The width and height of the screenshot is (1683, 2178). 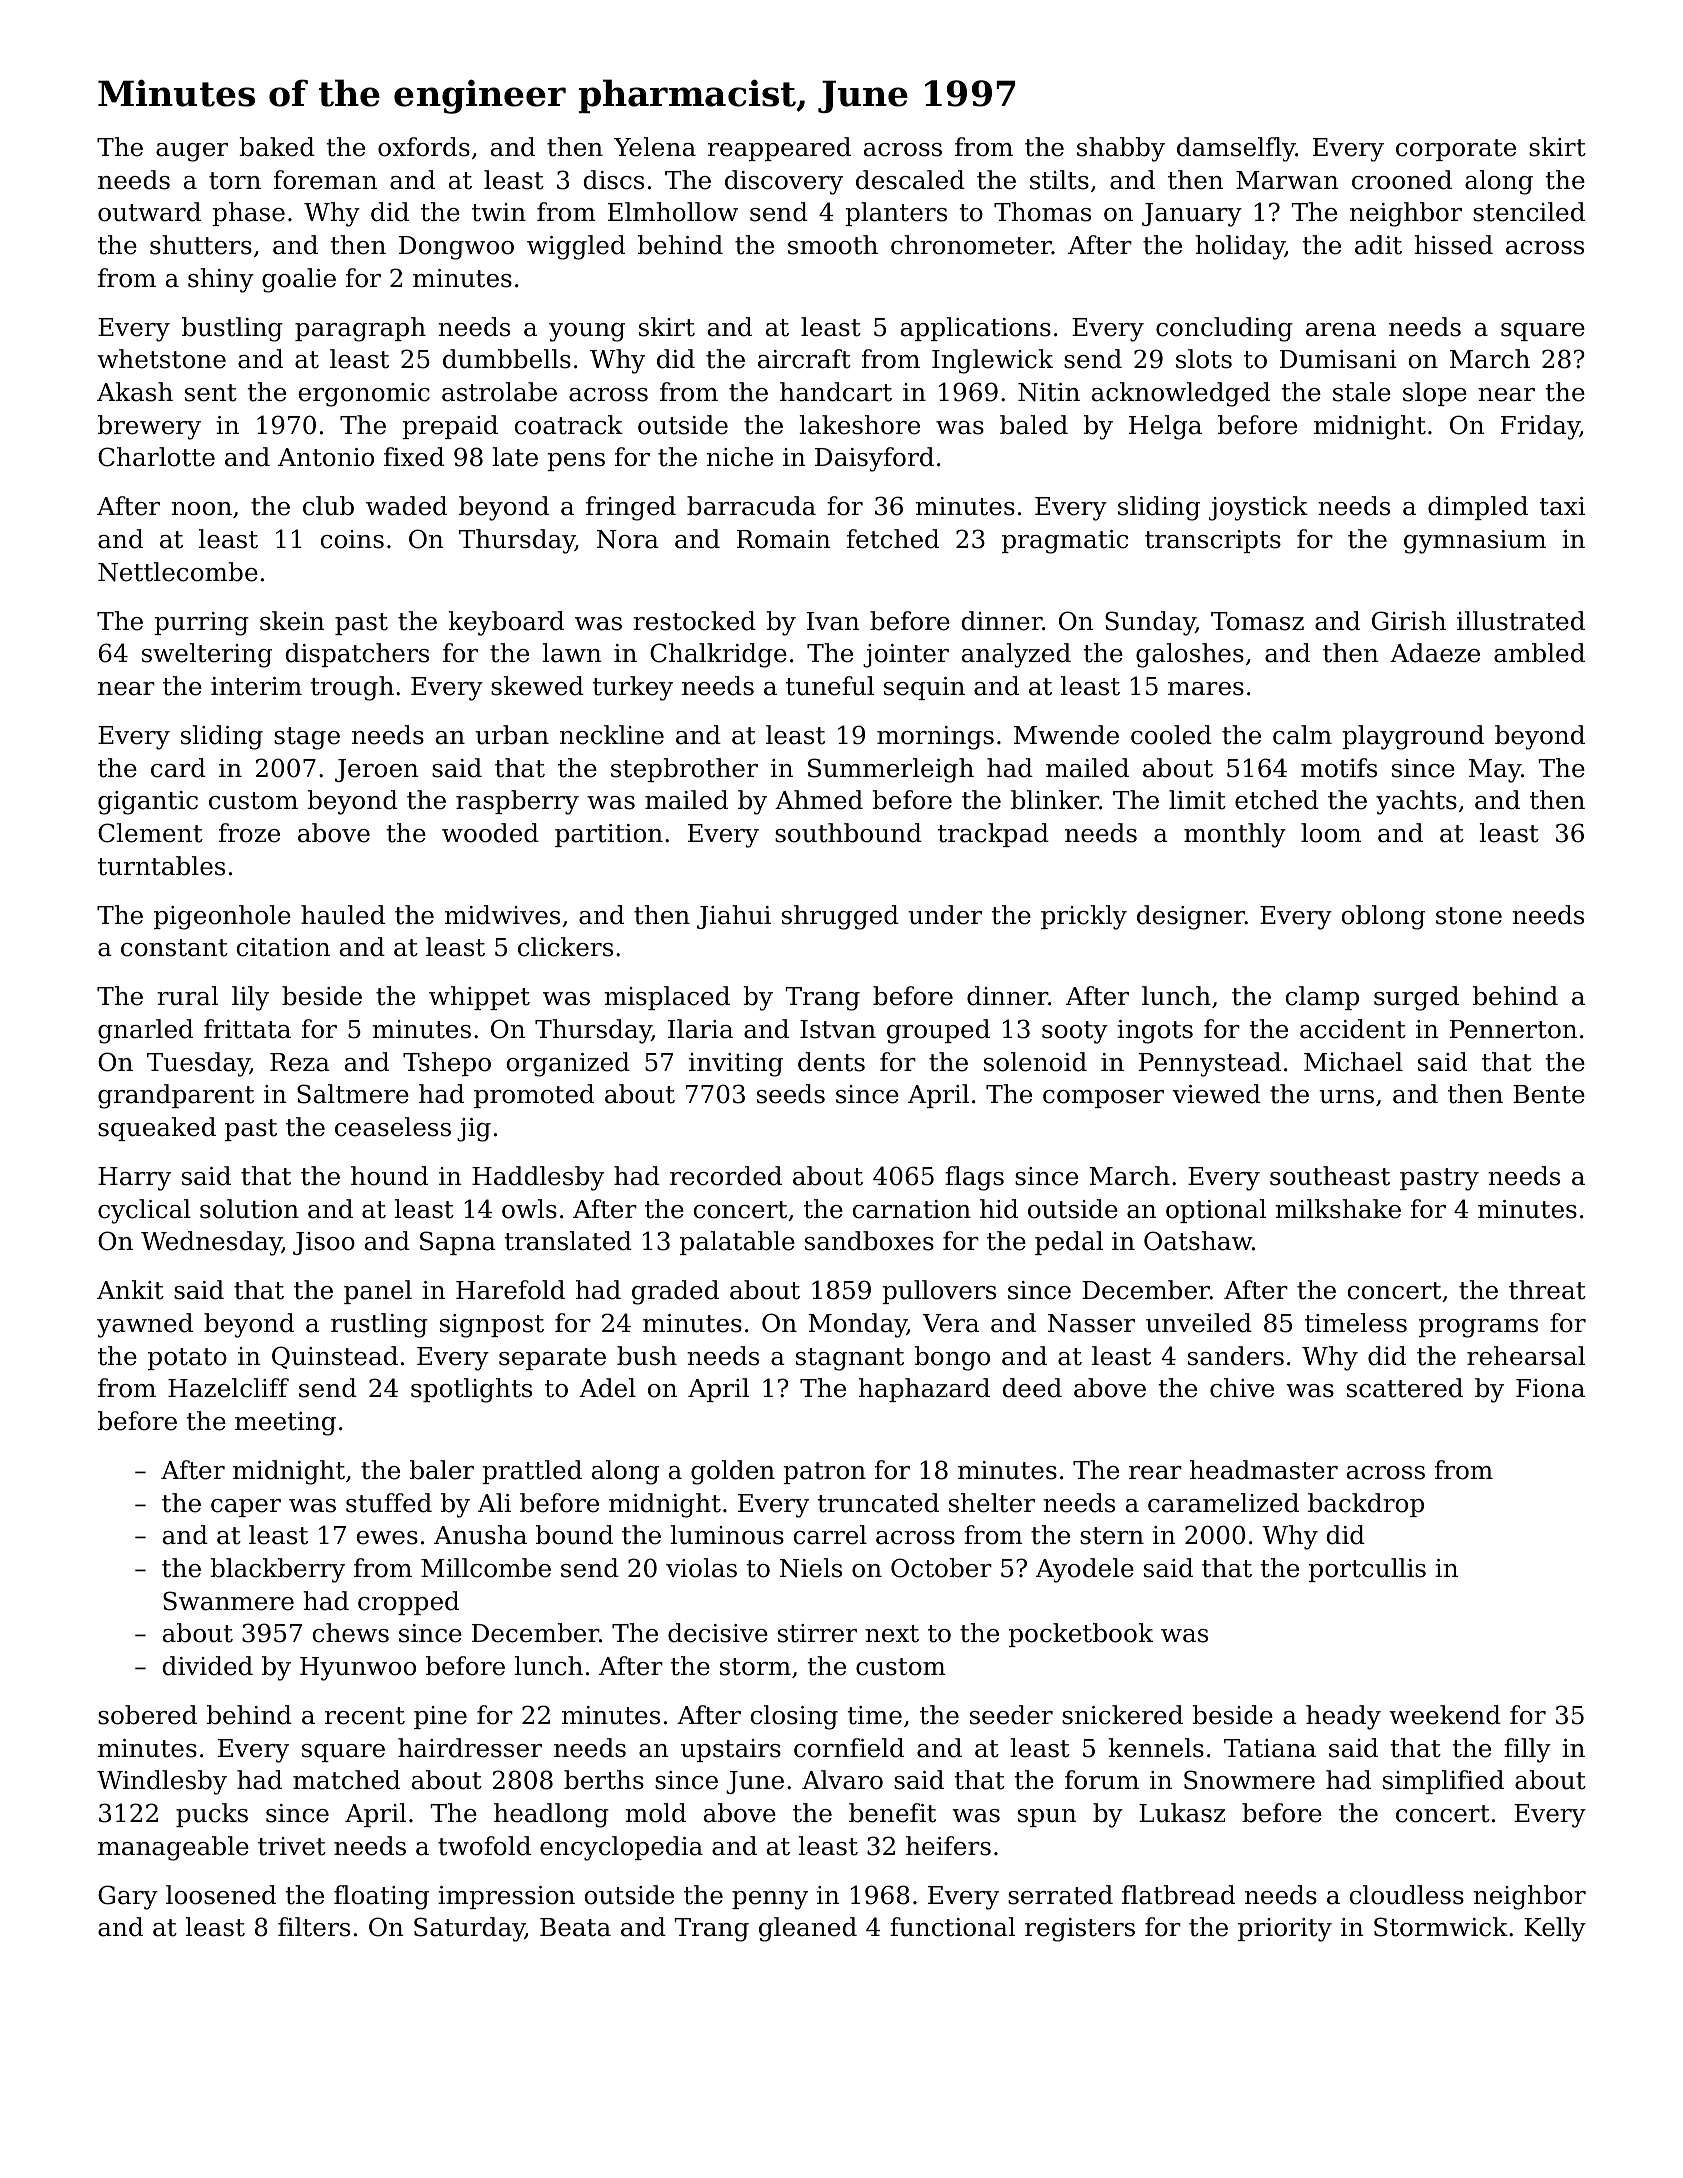 What do you see at coordinates (424, 147) in the screenshot?
I see `oxfords` at bounding box center [424, 147].
